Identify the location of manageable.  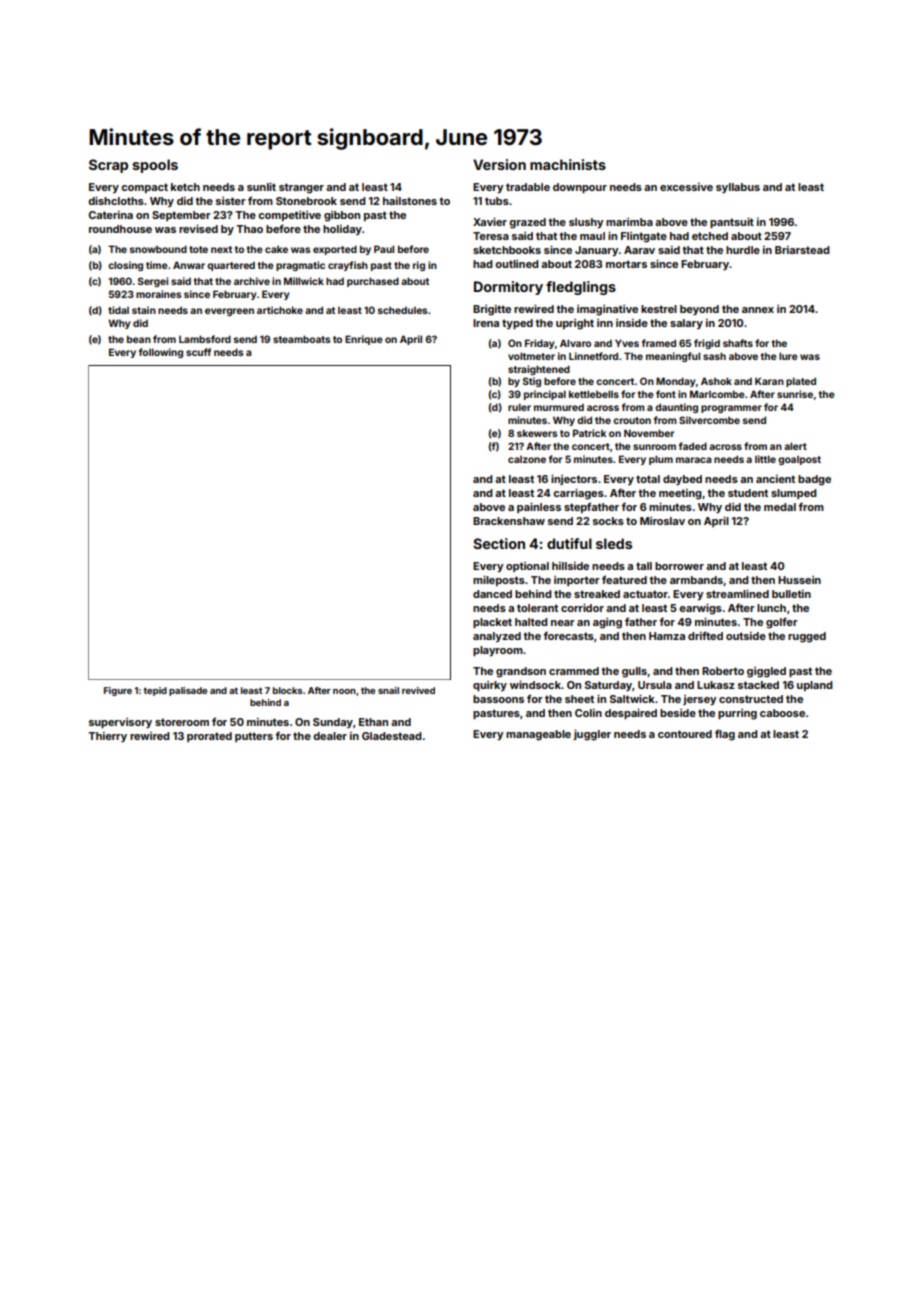
(538, 735).
